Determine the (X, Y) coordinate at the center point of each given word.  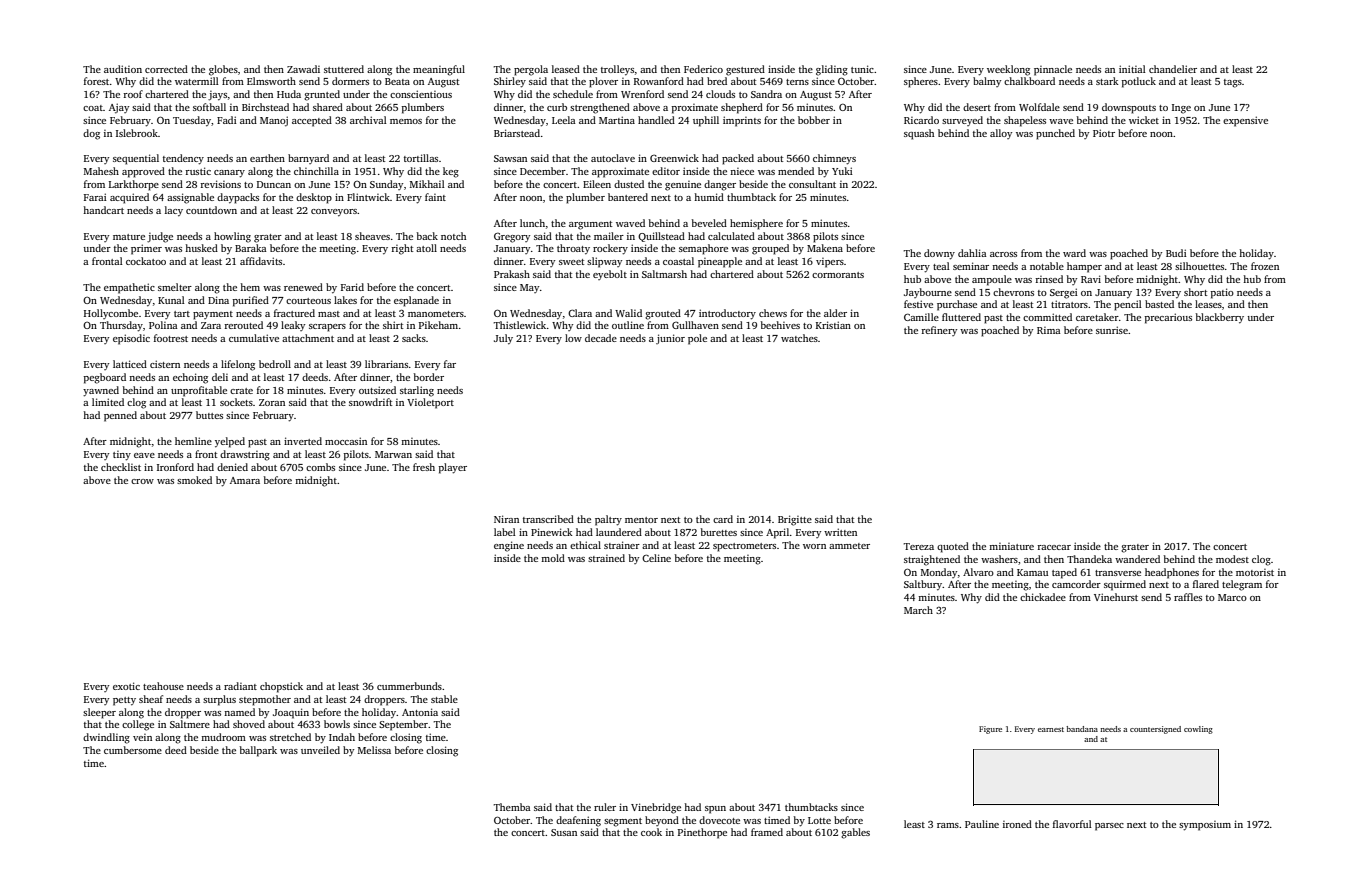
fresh (424, 467)
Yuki (842, 171)
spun (715, 810)
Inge (1181, 109)
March (918, 610)
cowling (1198, 730)
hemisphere (756, 224)
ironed (1017, 824)
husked (201, 248)
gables (855, 833)
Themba (512, 807)
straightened (932, 560)
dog (91, 134)
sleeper (99, 713)
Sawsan (510, 158)
